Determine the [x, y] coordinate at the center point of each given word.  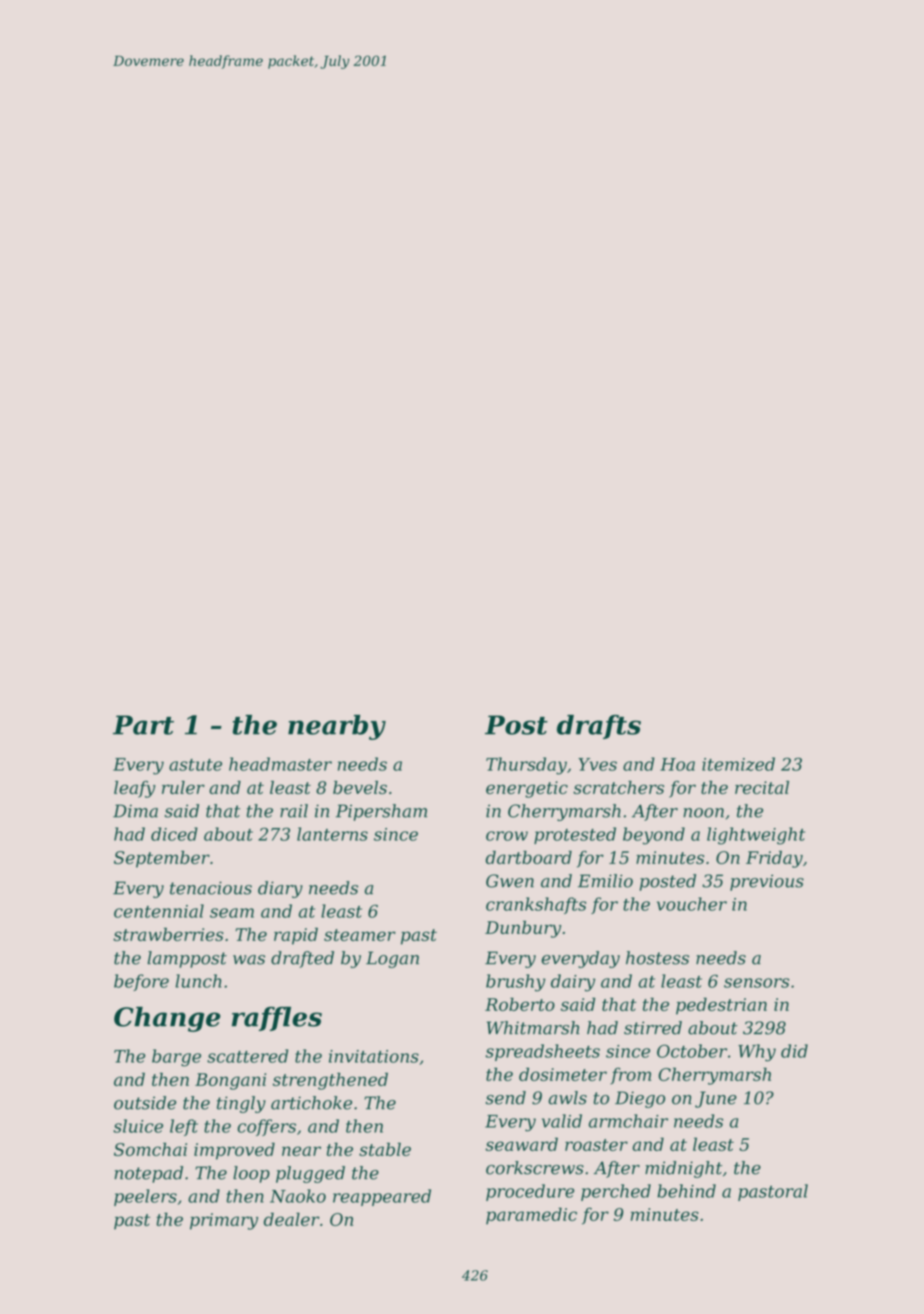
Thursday [526, 766]
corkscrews [535, 1168]
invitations [374, 1056]
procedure [530, 1192]
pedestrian [721, 1006]
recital [762, 787]
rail [294, 811]
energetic [527, 789]
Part [143, 725]
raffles [277, 1019]
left [184, 1127]
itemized [738, 764]
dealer [292, 1219]
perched [616, 1192]
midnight [683, 1169]
